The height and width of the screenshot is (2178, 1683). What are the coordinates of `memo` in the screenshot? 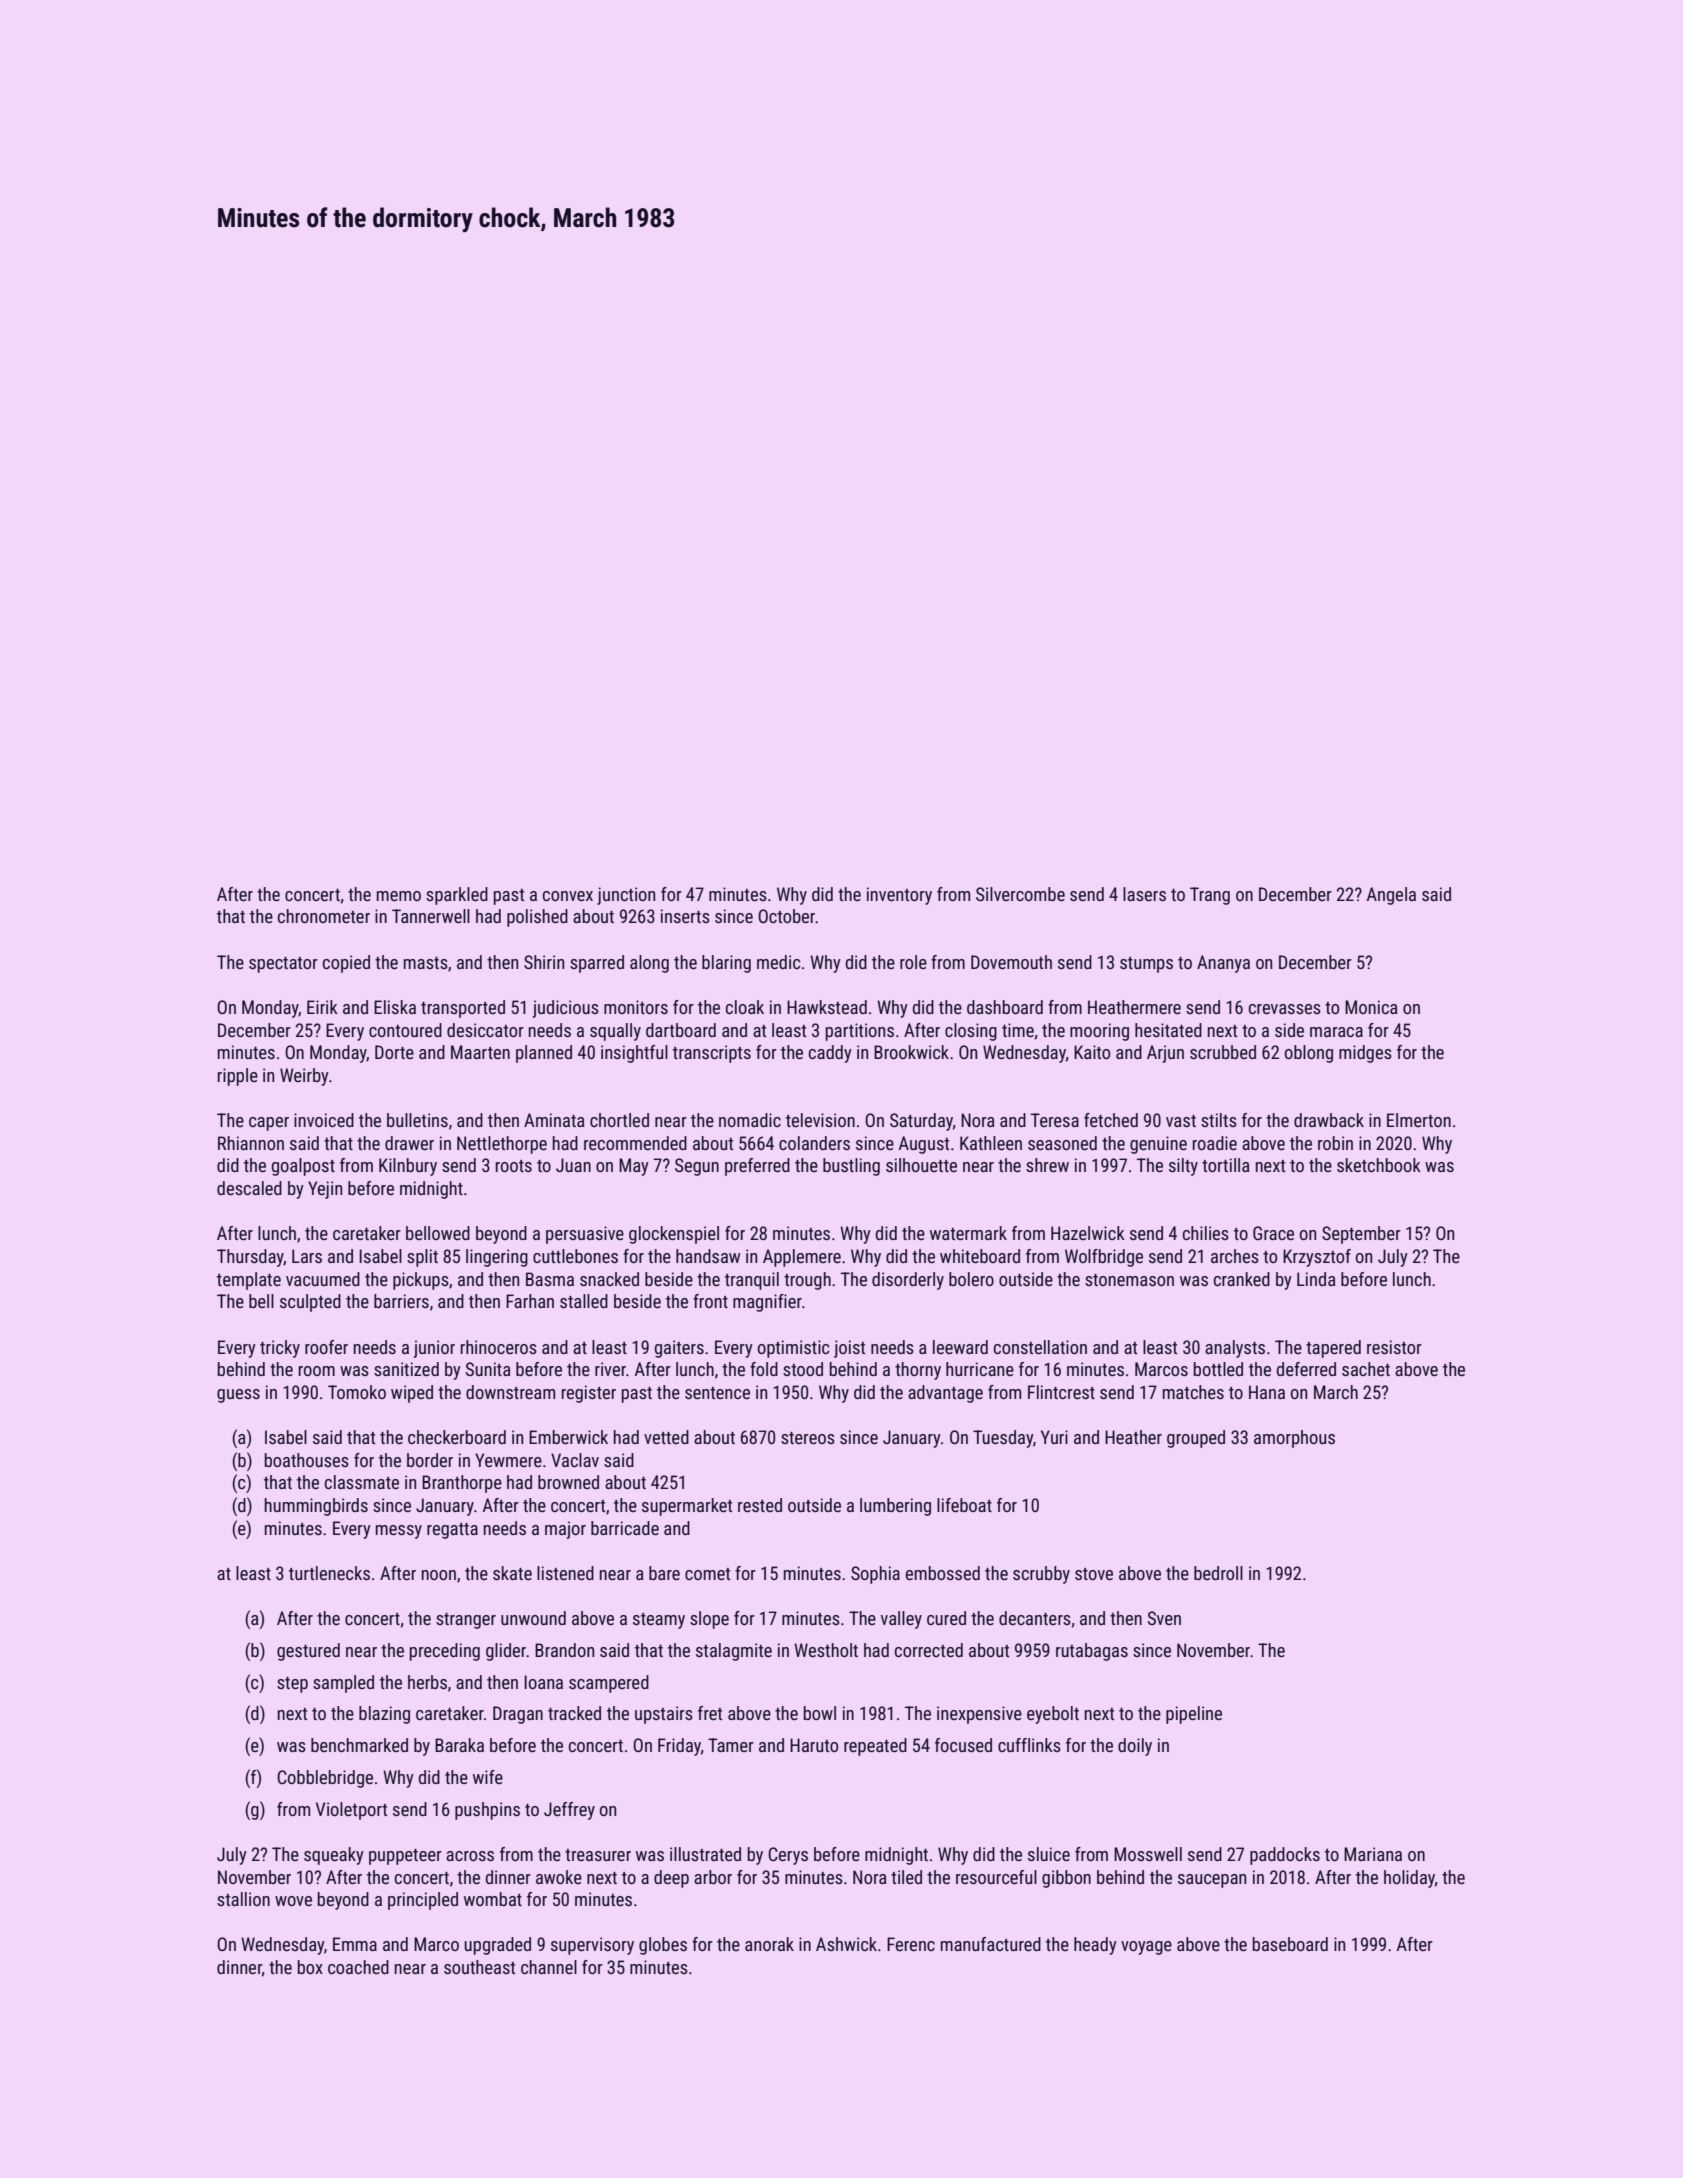 It's located at (399, 896).
